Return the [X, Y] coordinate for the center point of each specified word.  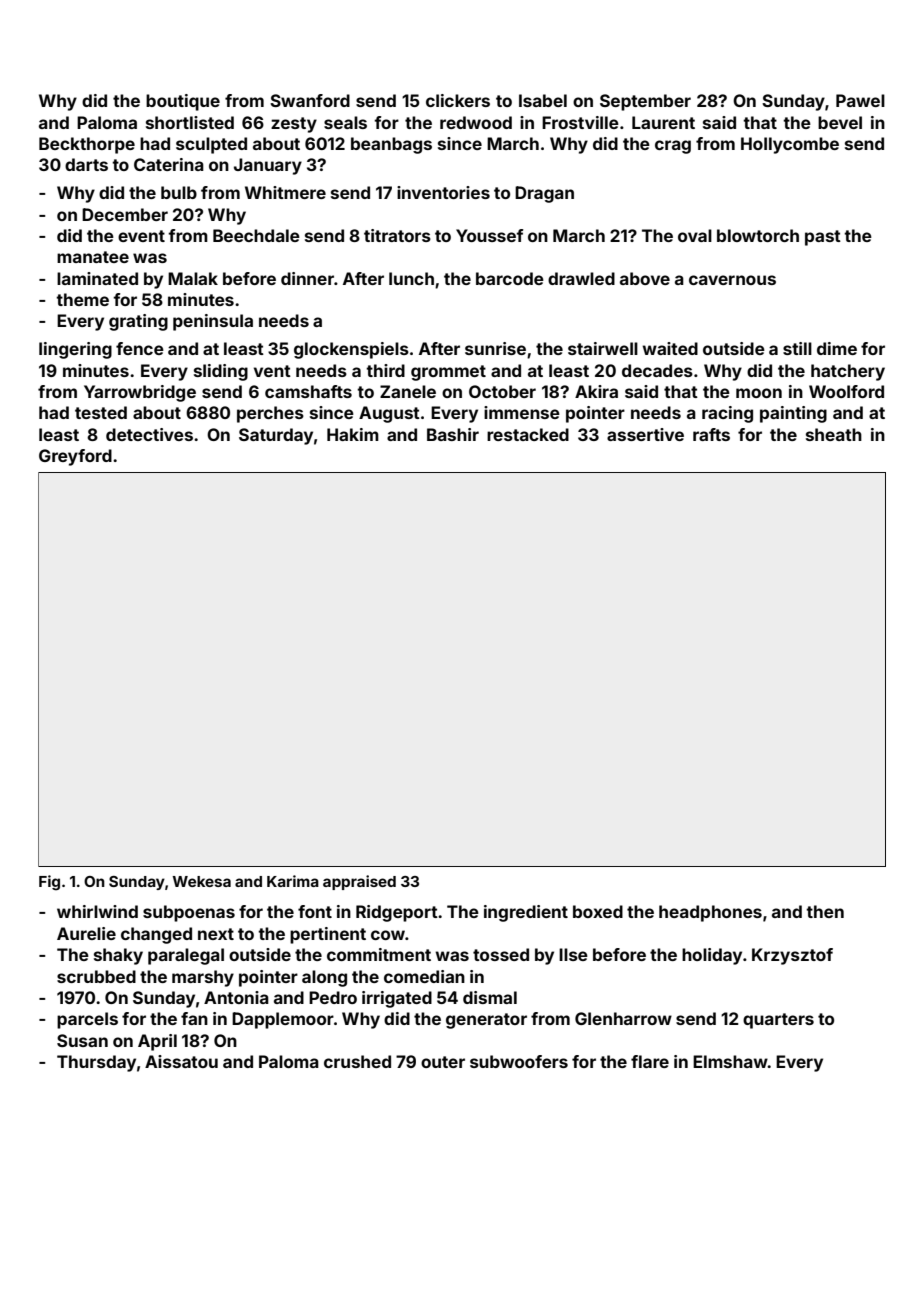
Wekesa [201, 881]
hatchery [848, 372]
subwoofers [519, 1061]
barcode [510, 278]
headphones [710, 913]
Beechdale [256, 235]
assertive [645, 434]
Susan [82, 1040]
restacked [528, 434]
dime [837, 348]
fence [140, 348]
